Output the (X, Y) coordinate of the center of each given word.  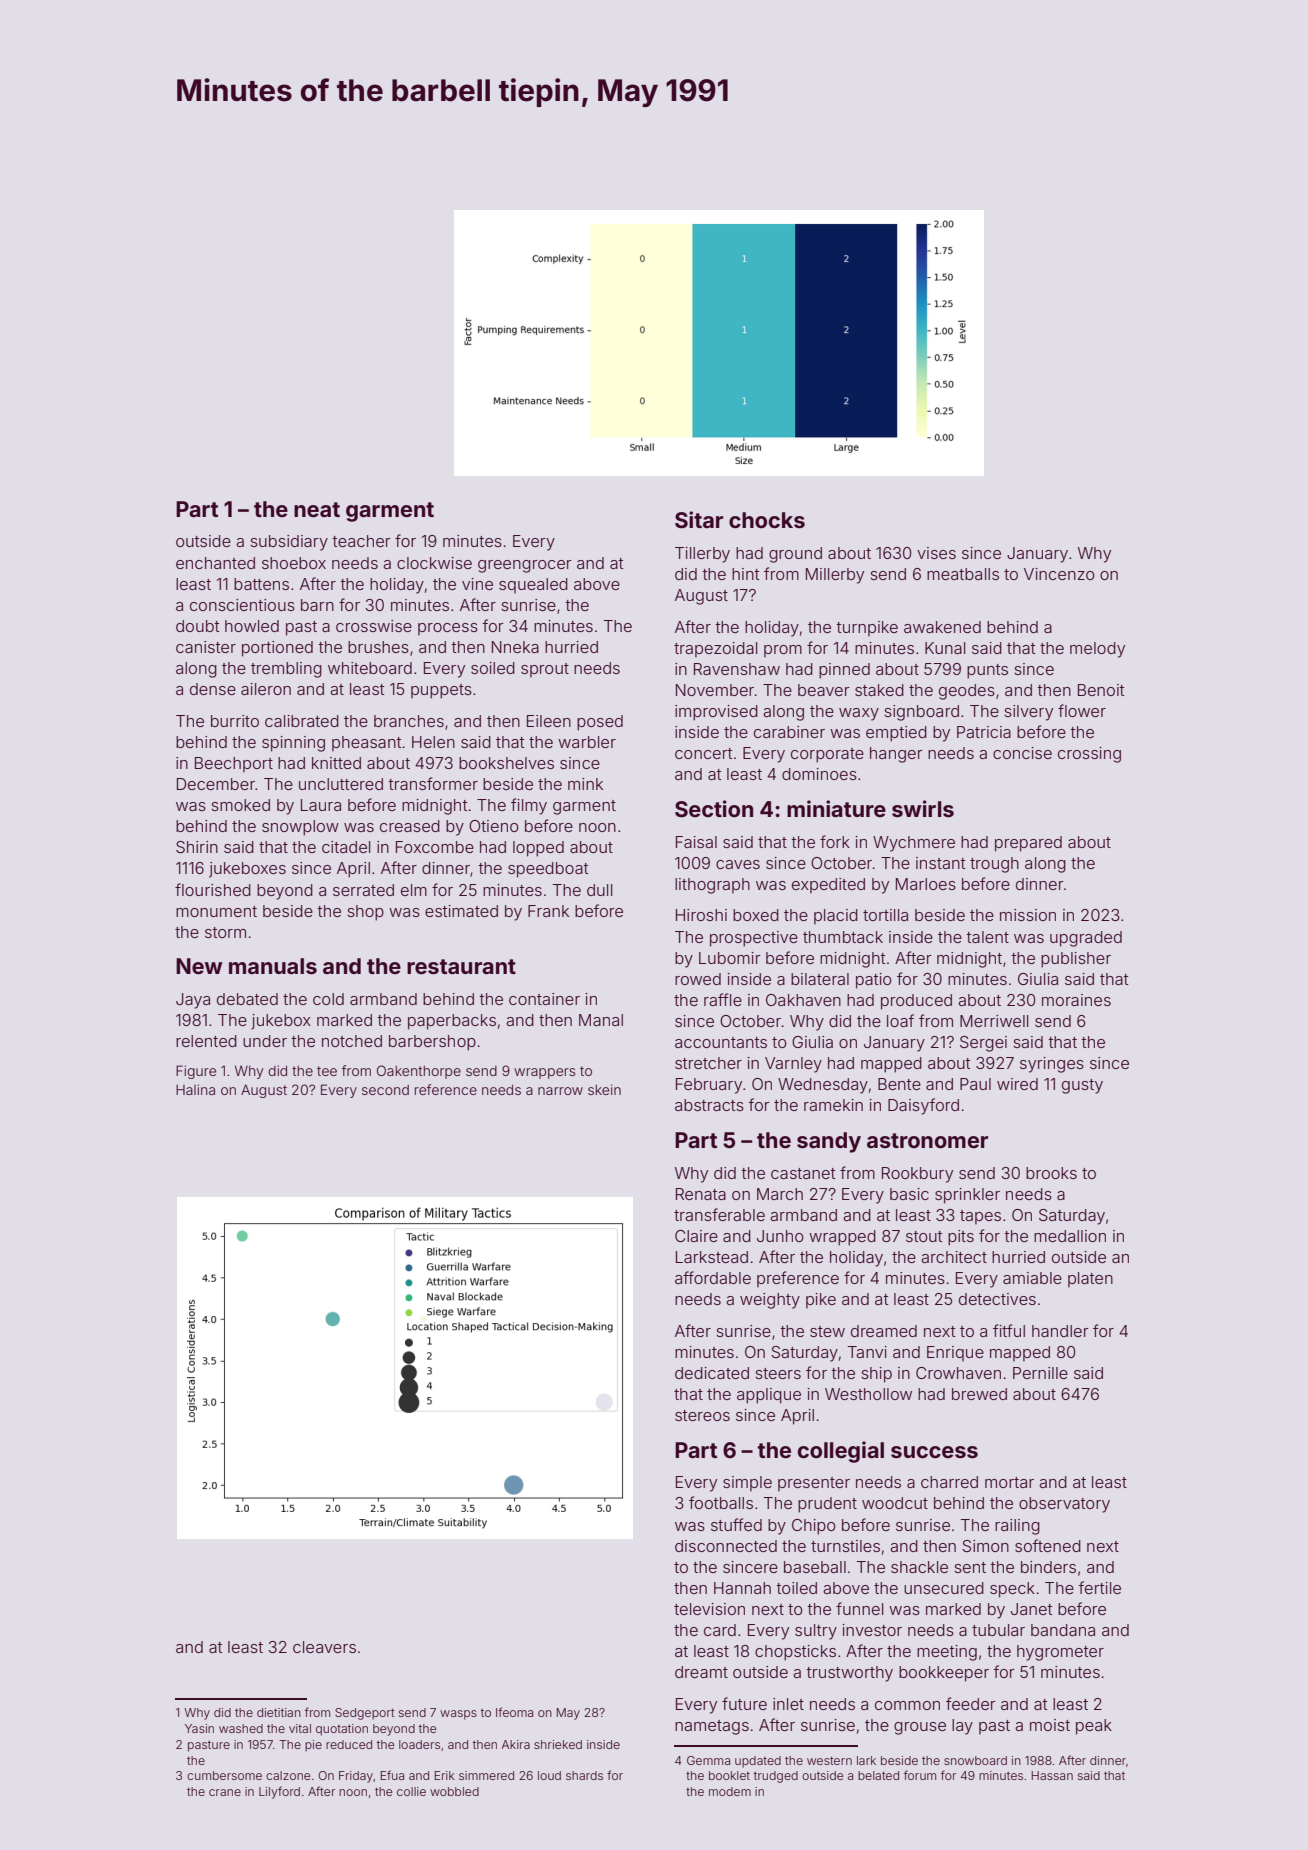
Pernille (1040, 1373)
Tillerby (702, 555)
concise (1022, 753)
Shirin (197, 847)
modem (730, 1791)
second (385, 1090)
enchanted (215, 563)
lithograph (712, 886)
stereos (702, 1415)
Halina (195, 1089)
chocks (767, 520)
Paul (975, 1084)
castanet (803, 1173)
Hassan (1052, 1775)
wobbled (454, 1791)
